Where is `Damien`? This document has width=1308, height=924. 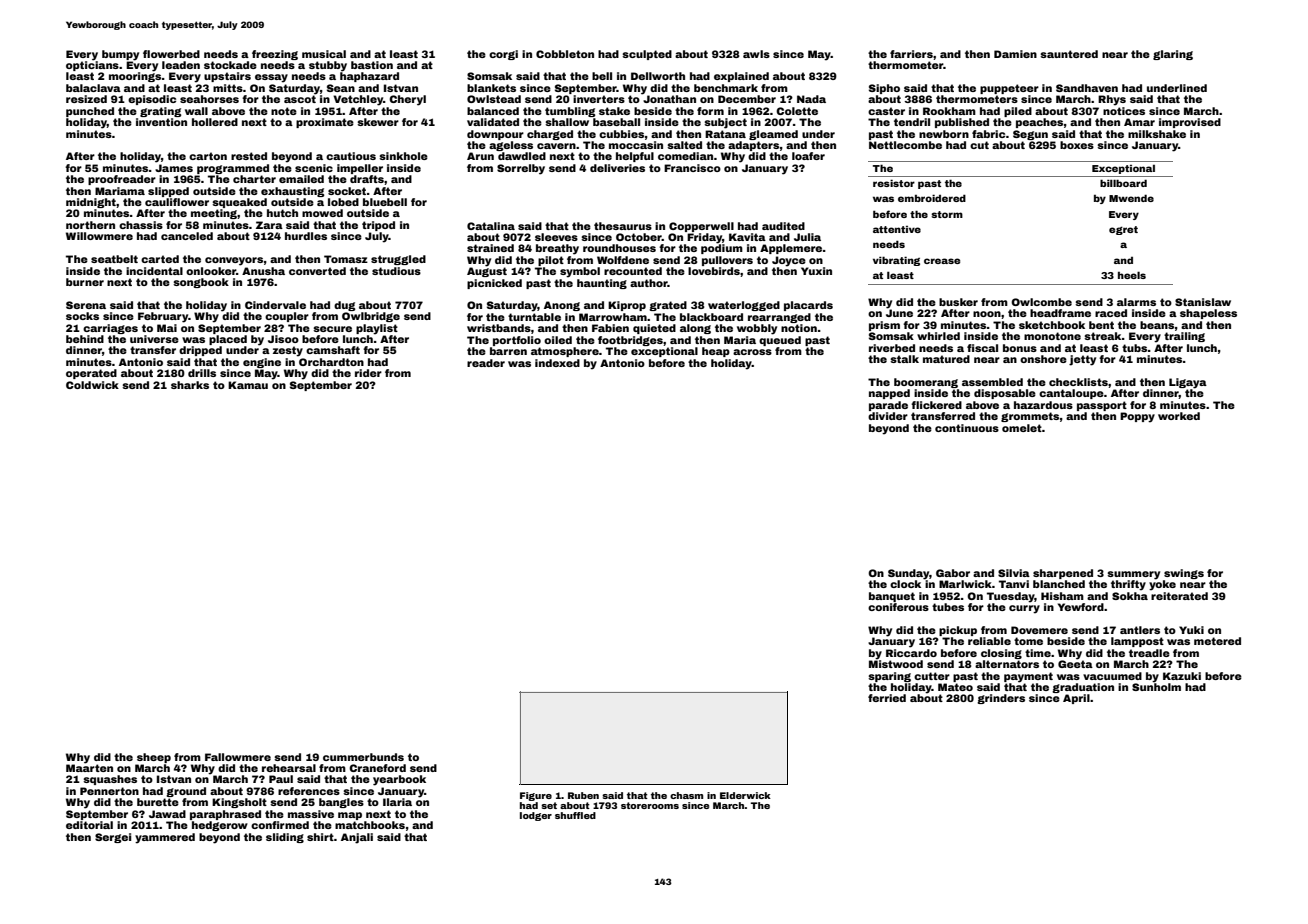 Damien is located at coordinates (1015, 54).
